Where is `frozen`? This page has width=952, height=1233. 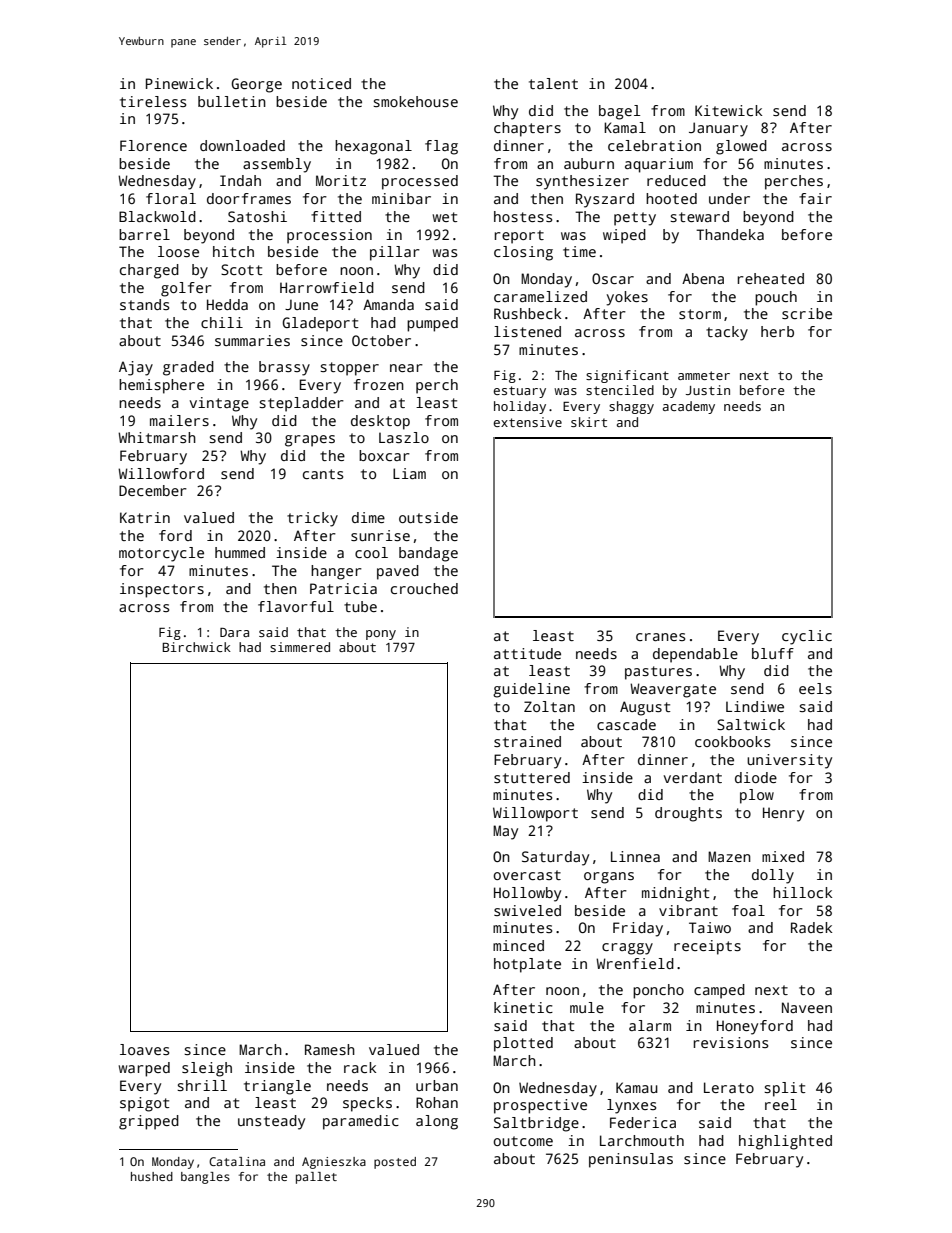
frozen is located at coordinates (379, 384).
